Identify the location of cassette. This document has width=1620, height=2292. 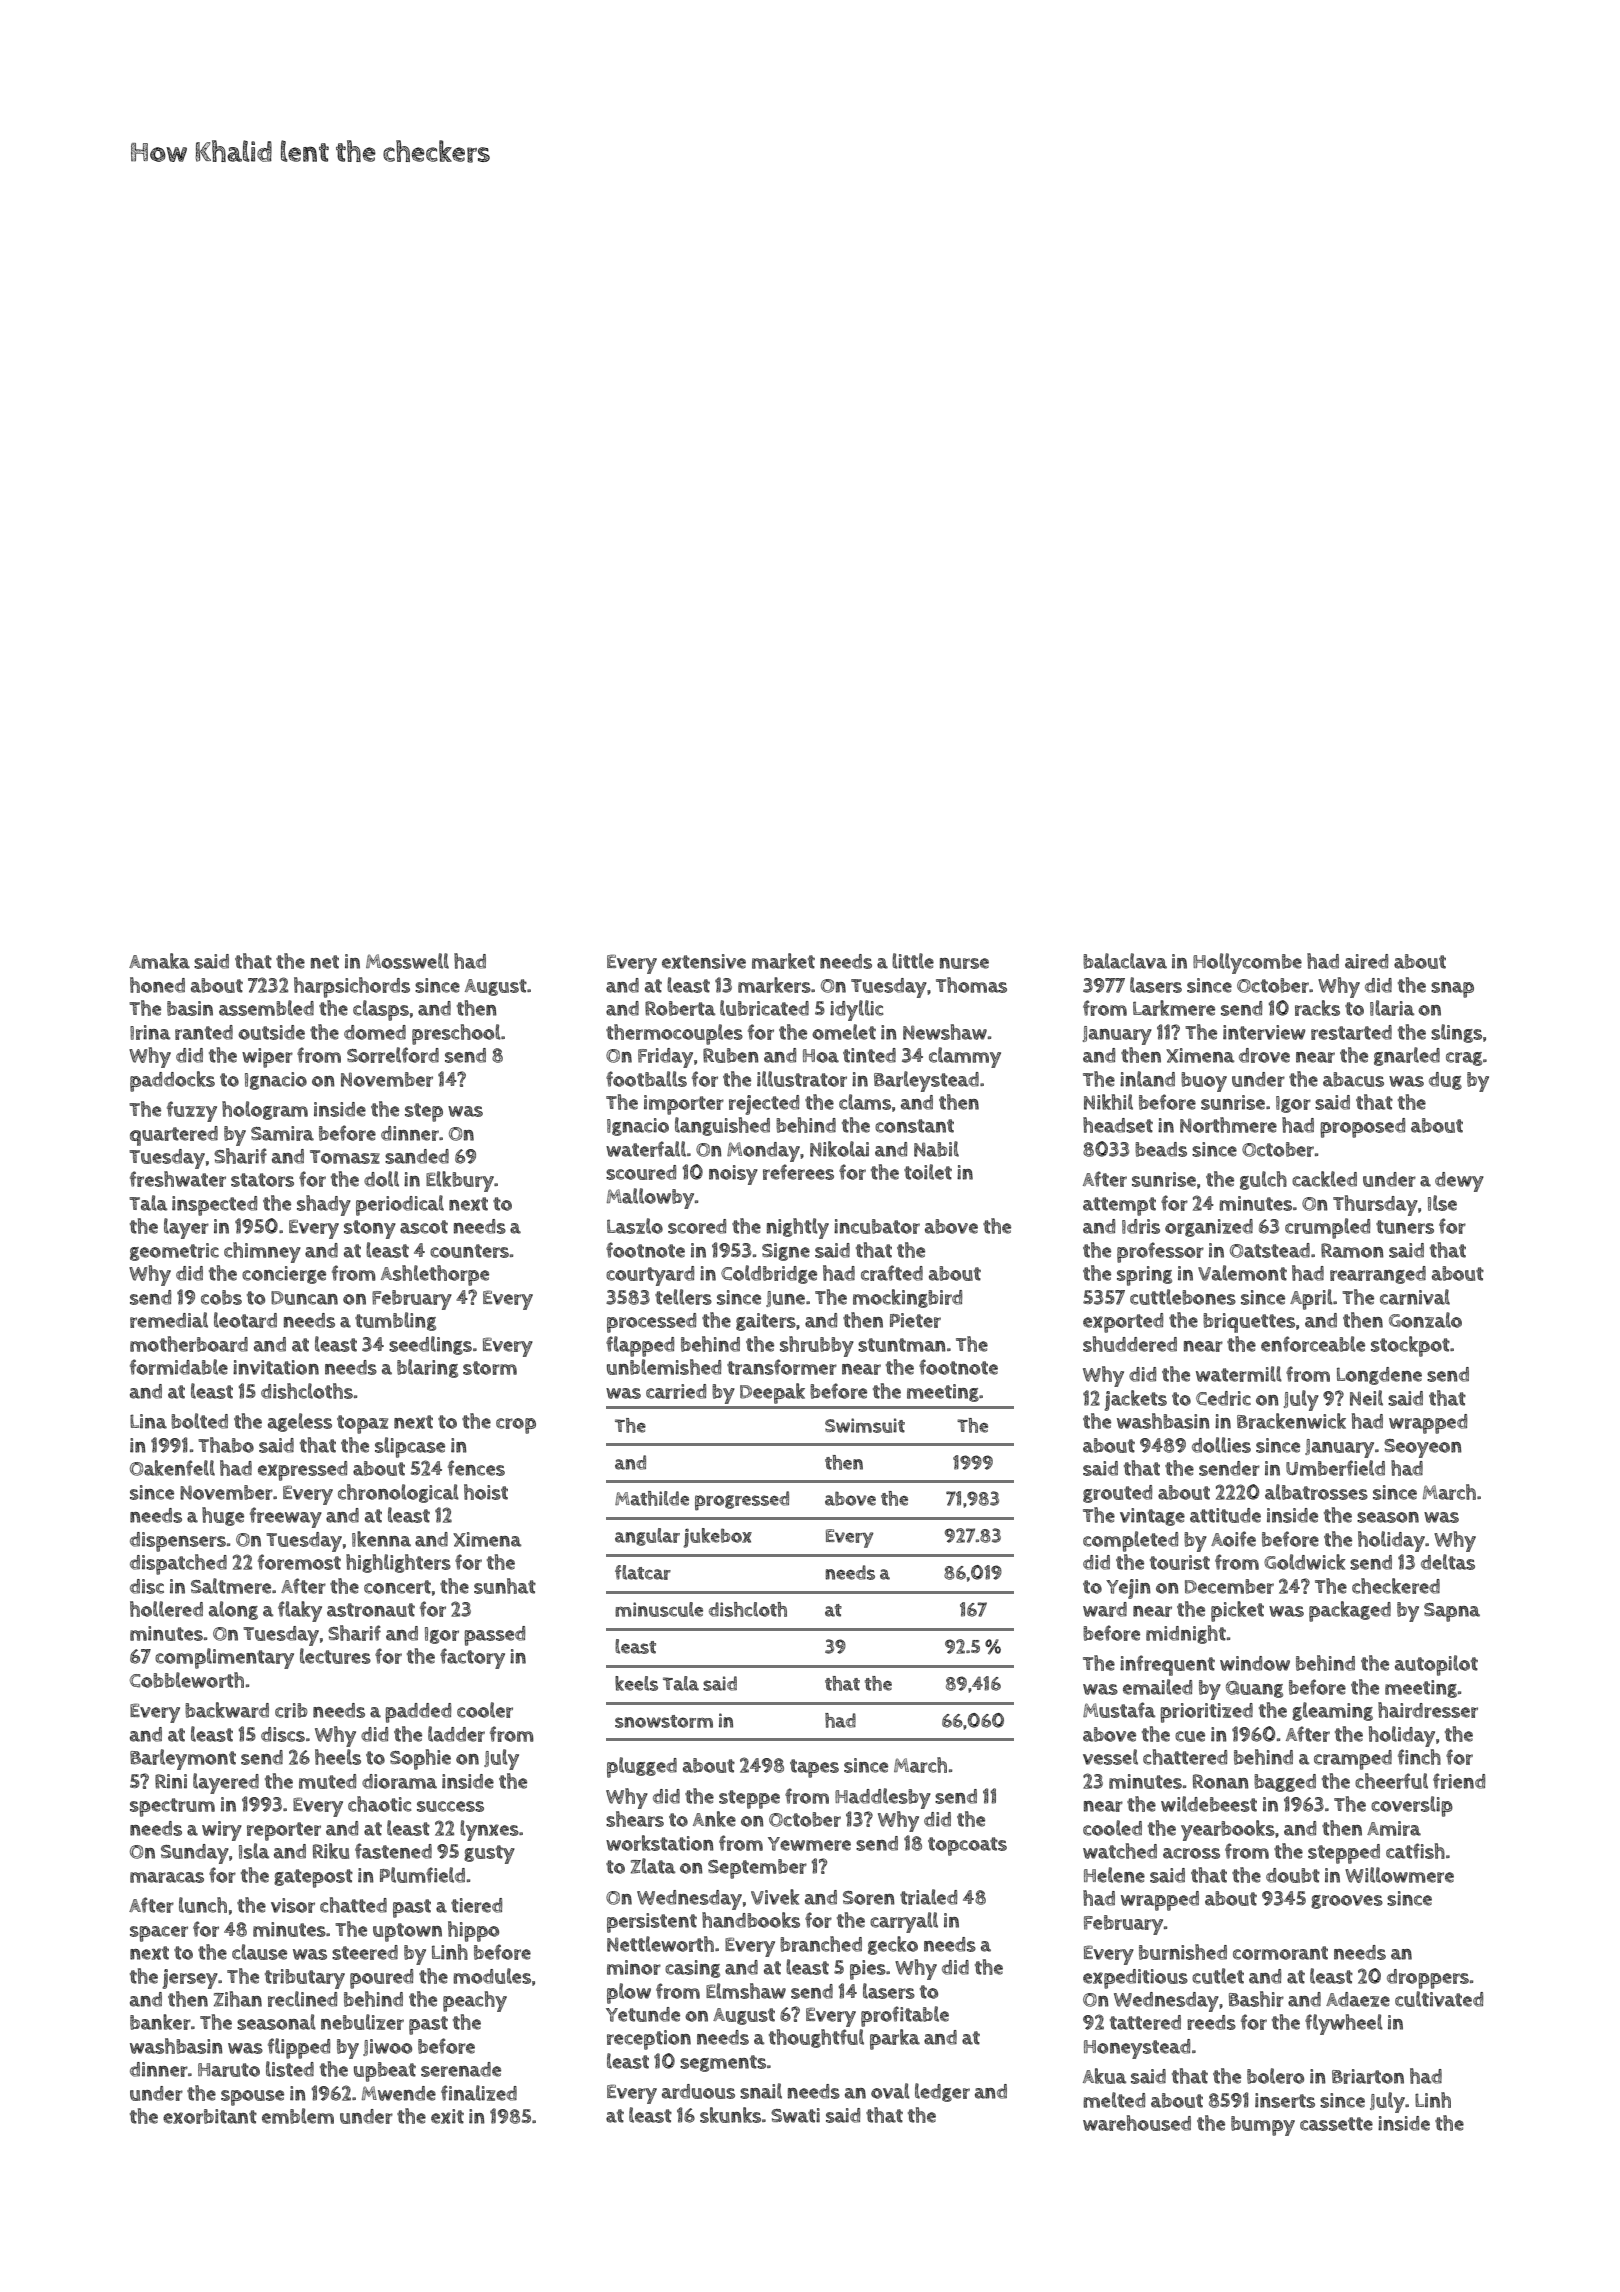
(1336, 2124).
